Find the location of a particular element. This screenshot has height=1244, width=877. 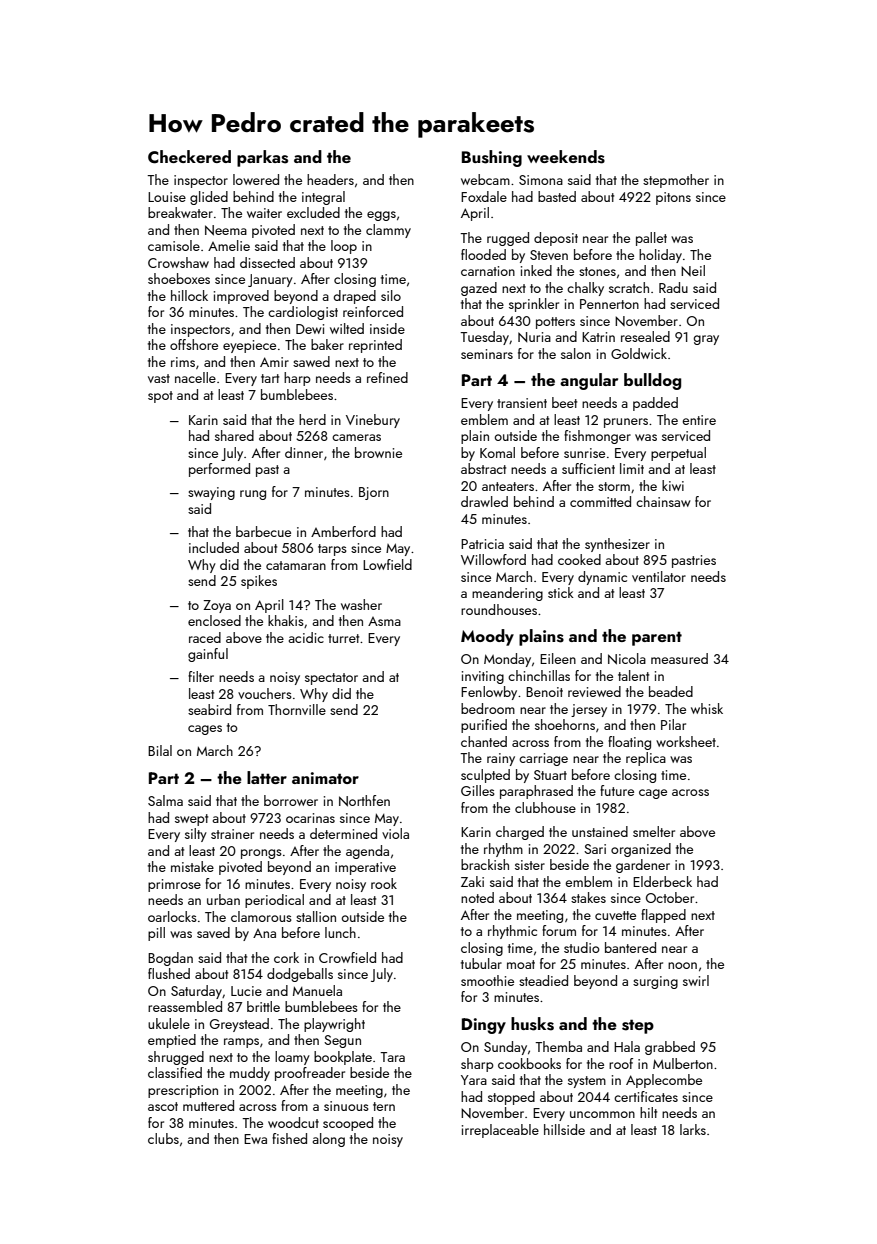

dissected is located at coordinates (267, 262).
